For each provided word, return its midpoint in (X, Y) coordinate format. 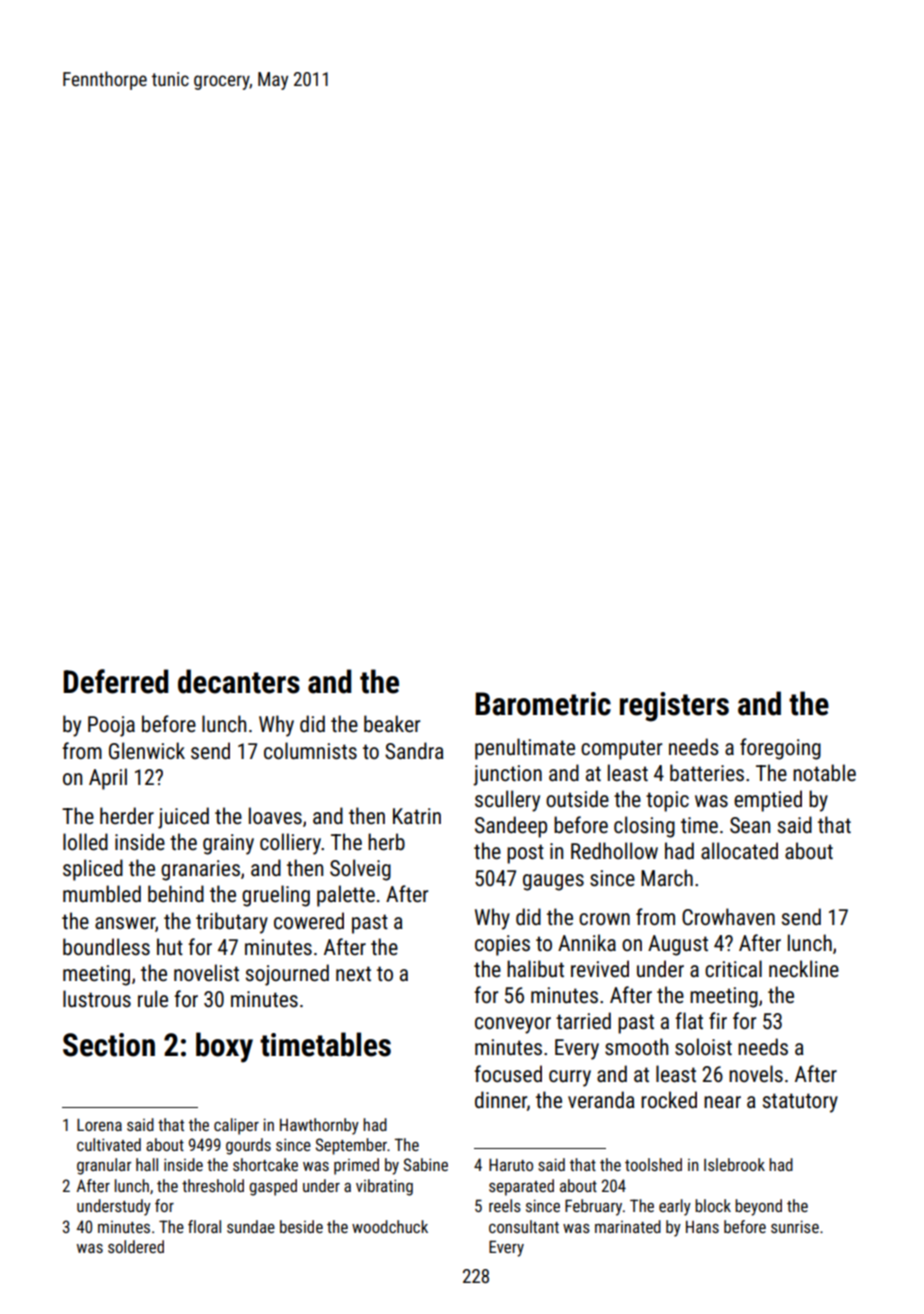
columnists (310, 751)
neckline (804, 969)
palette (346, 896)
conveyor (513, 1025)
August (678, 945)
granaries (200, 870)
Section (109, 1045)
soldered (136, 1246)
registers (674, 707)
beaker (392, 724)
